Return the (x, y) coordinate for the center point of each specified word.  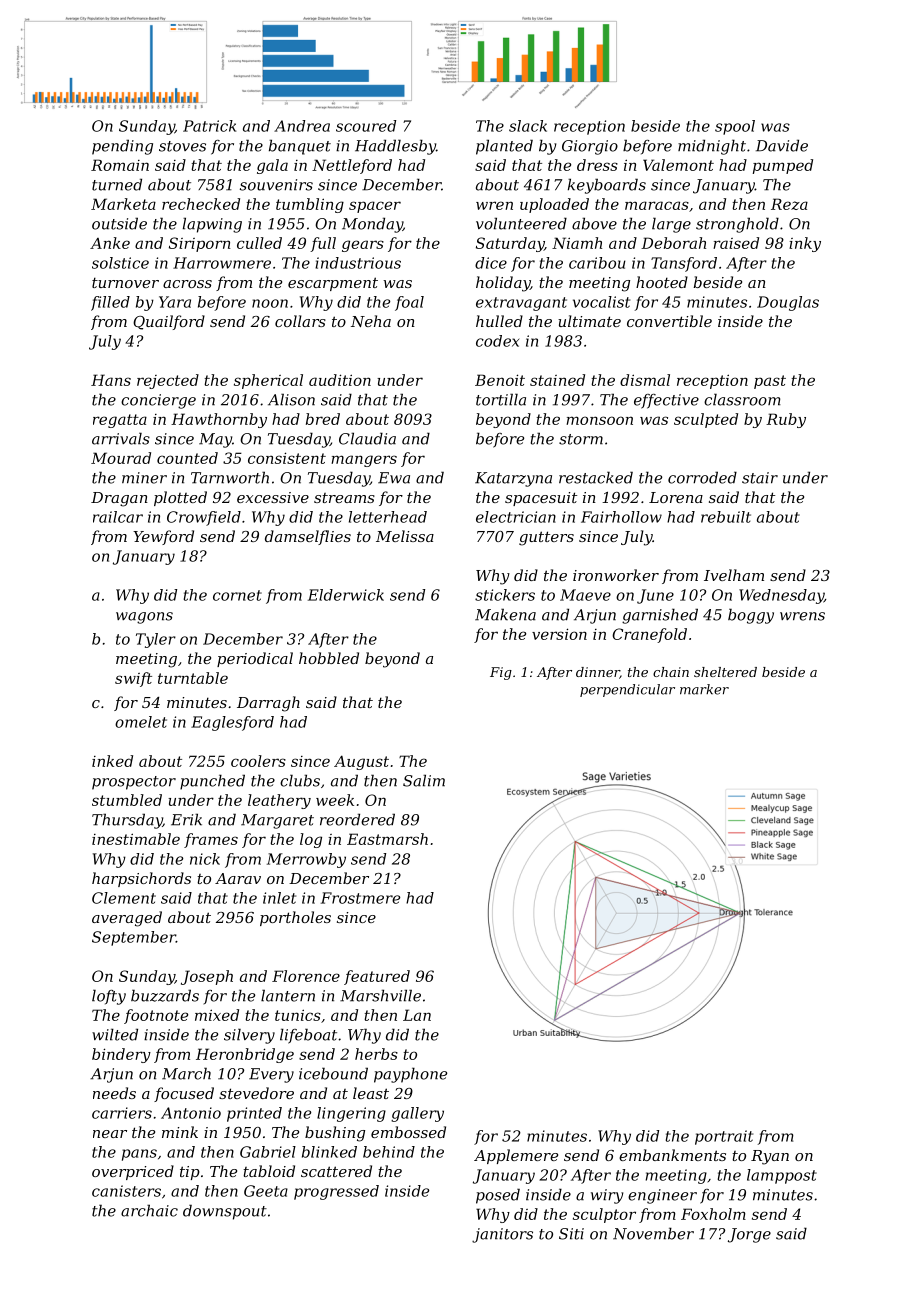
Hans (111, 380)
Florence (306, 976)
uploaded (554, 205)
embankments (672, 1155)
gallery (417, 1114)
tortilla (501, 399)
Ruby (786, 420)
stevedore (256, 1093)
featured (377, 977)
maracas (657, 205)
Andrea (302, 126)
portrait (724, 1137)
